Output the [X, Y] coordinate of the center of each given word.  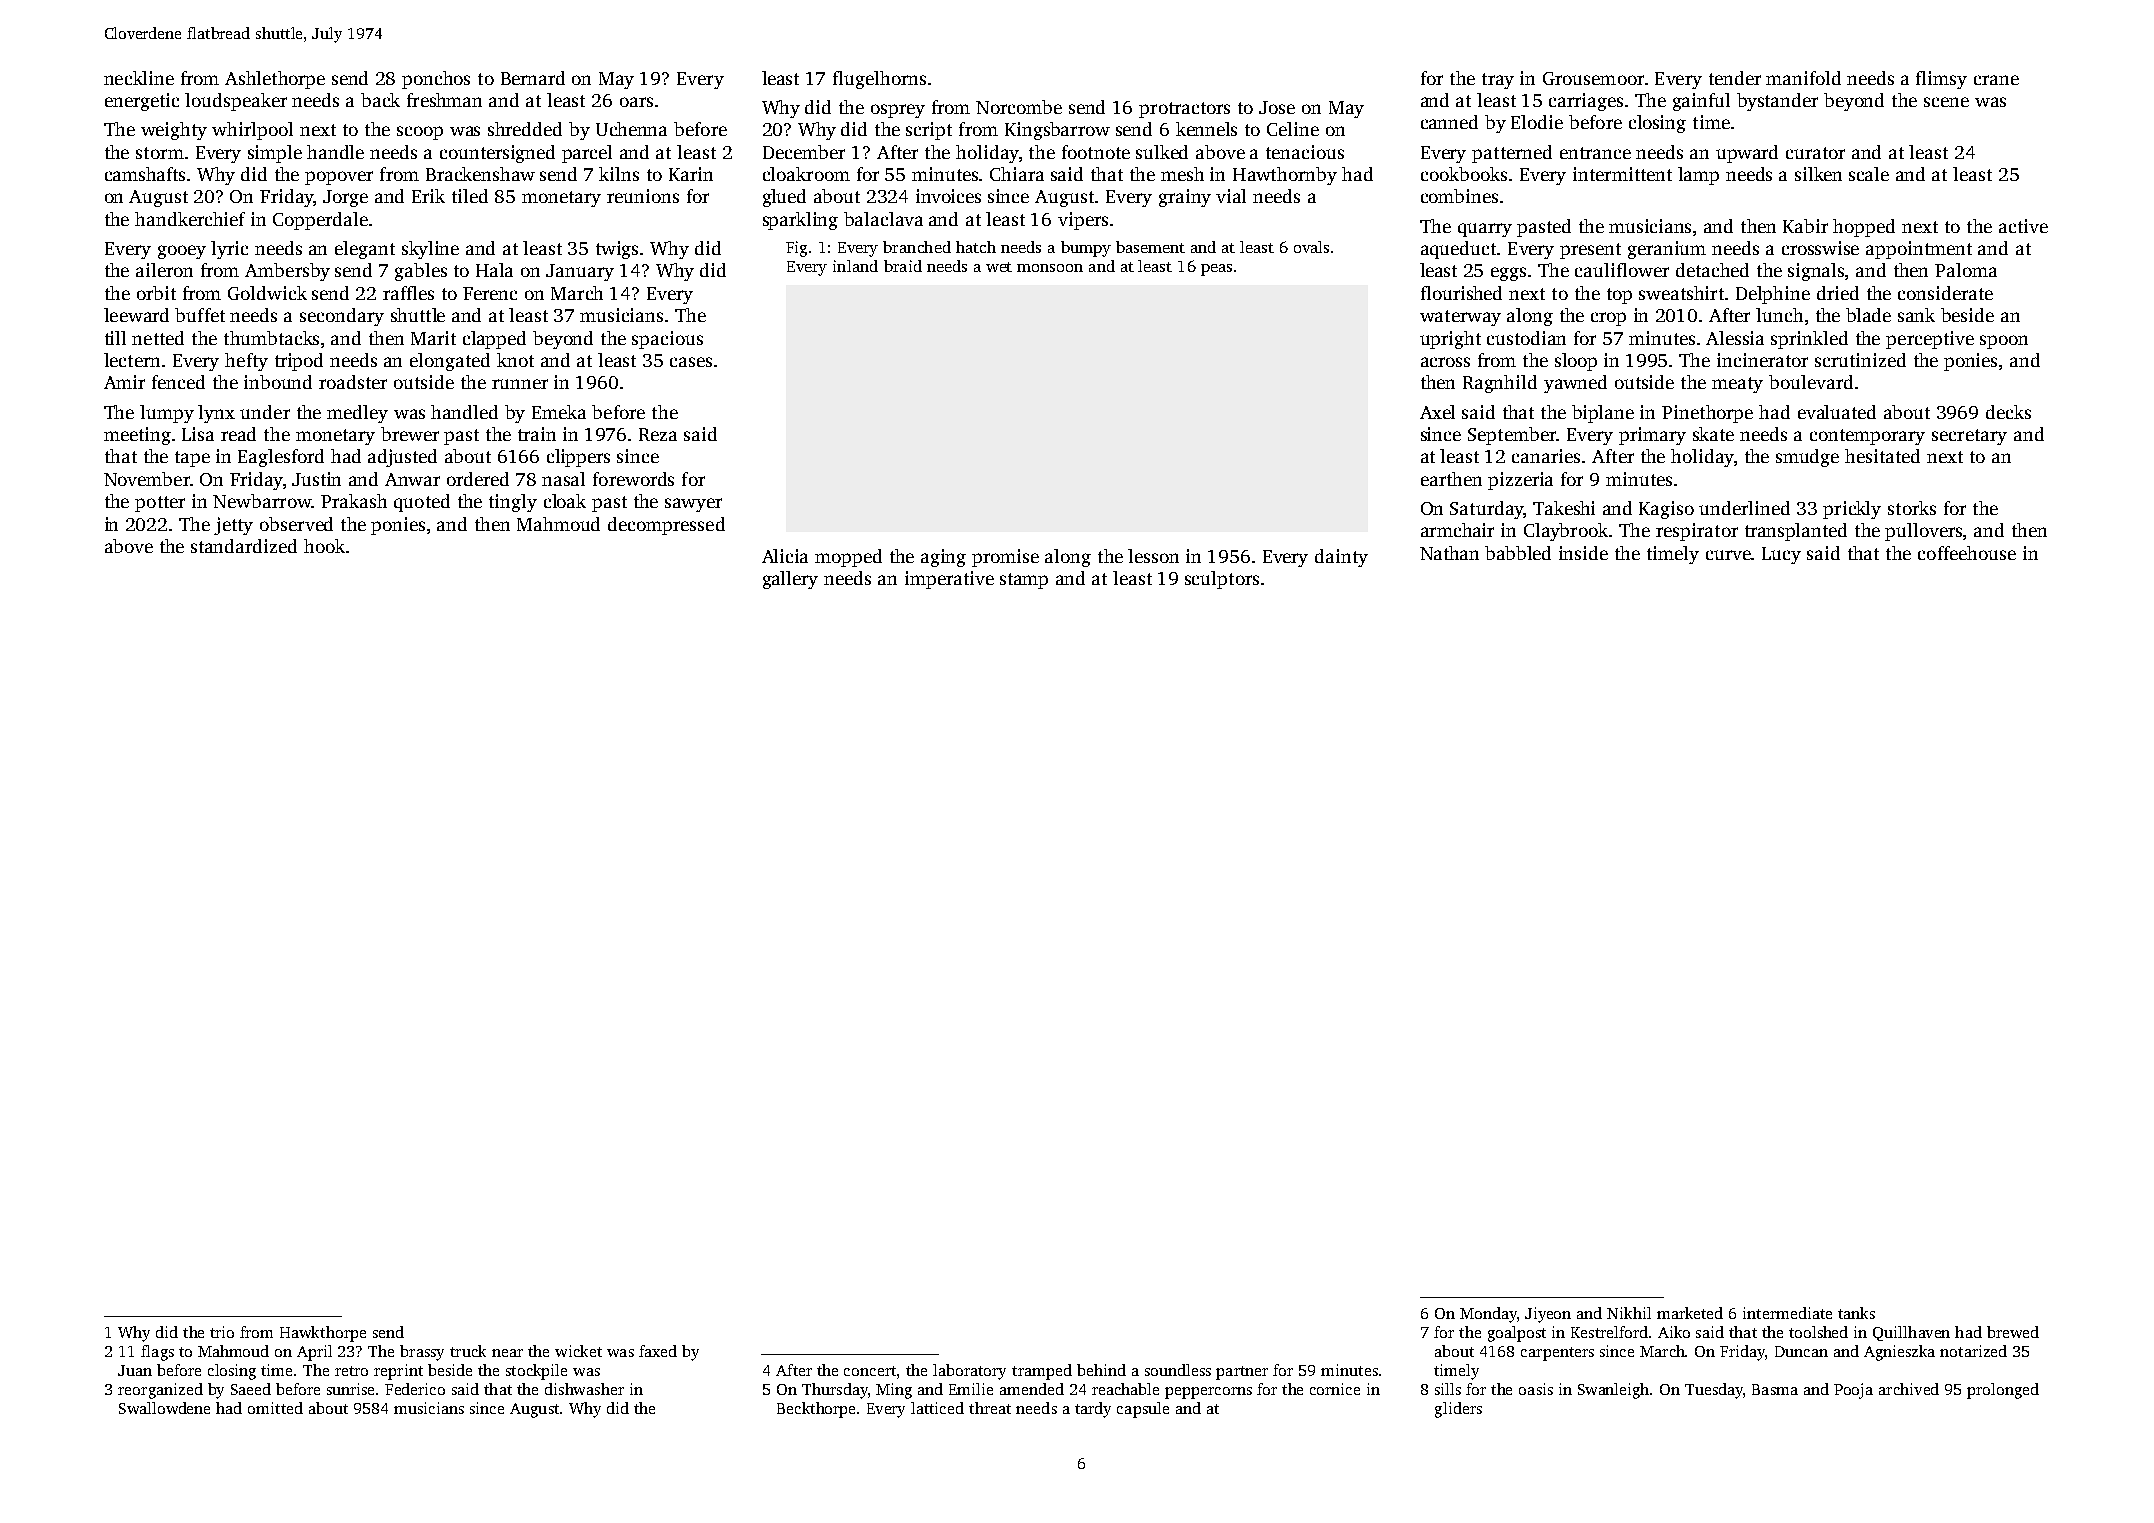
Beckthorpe [816, 1410]
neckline [139, 78]
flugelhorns [879, 80]
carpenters [1557, 1354]
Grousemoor [1593, 78]
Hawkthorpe [323, 1334]
